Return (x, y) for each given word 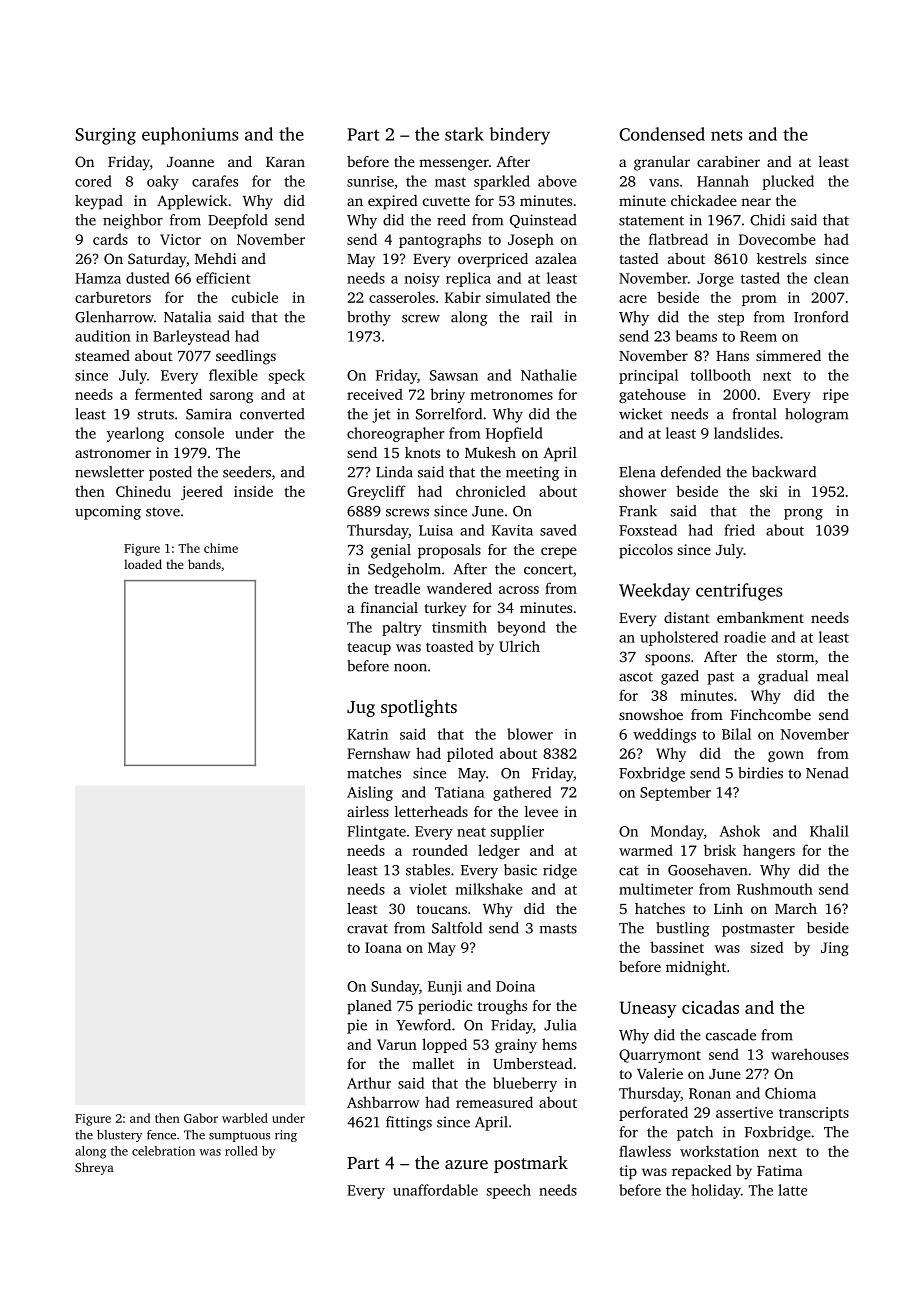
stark (464, 134)
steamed (102, 355)
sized (767, 947)
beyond (521, 628)
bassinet (677, 947)
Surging (105, 136)
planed (369, 1007)
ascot (636, 677)
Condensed (662, 134)
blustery (119, 1136)
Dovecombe (777, 239)
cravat (367, 929)
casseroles (402, 297)
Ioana (383, 947)
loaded (143, 564)
